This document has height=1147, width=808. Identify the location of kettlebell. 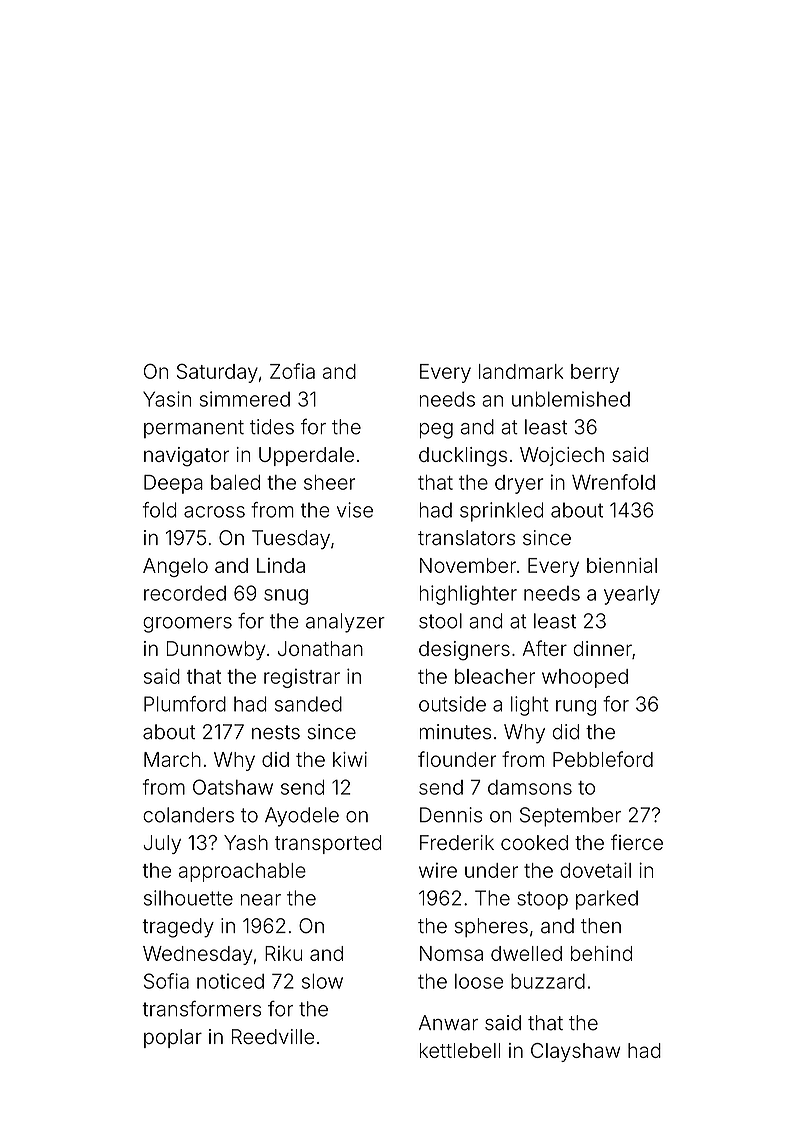
(460, 1050).
